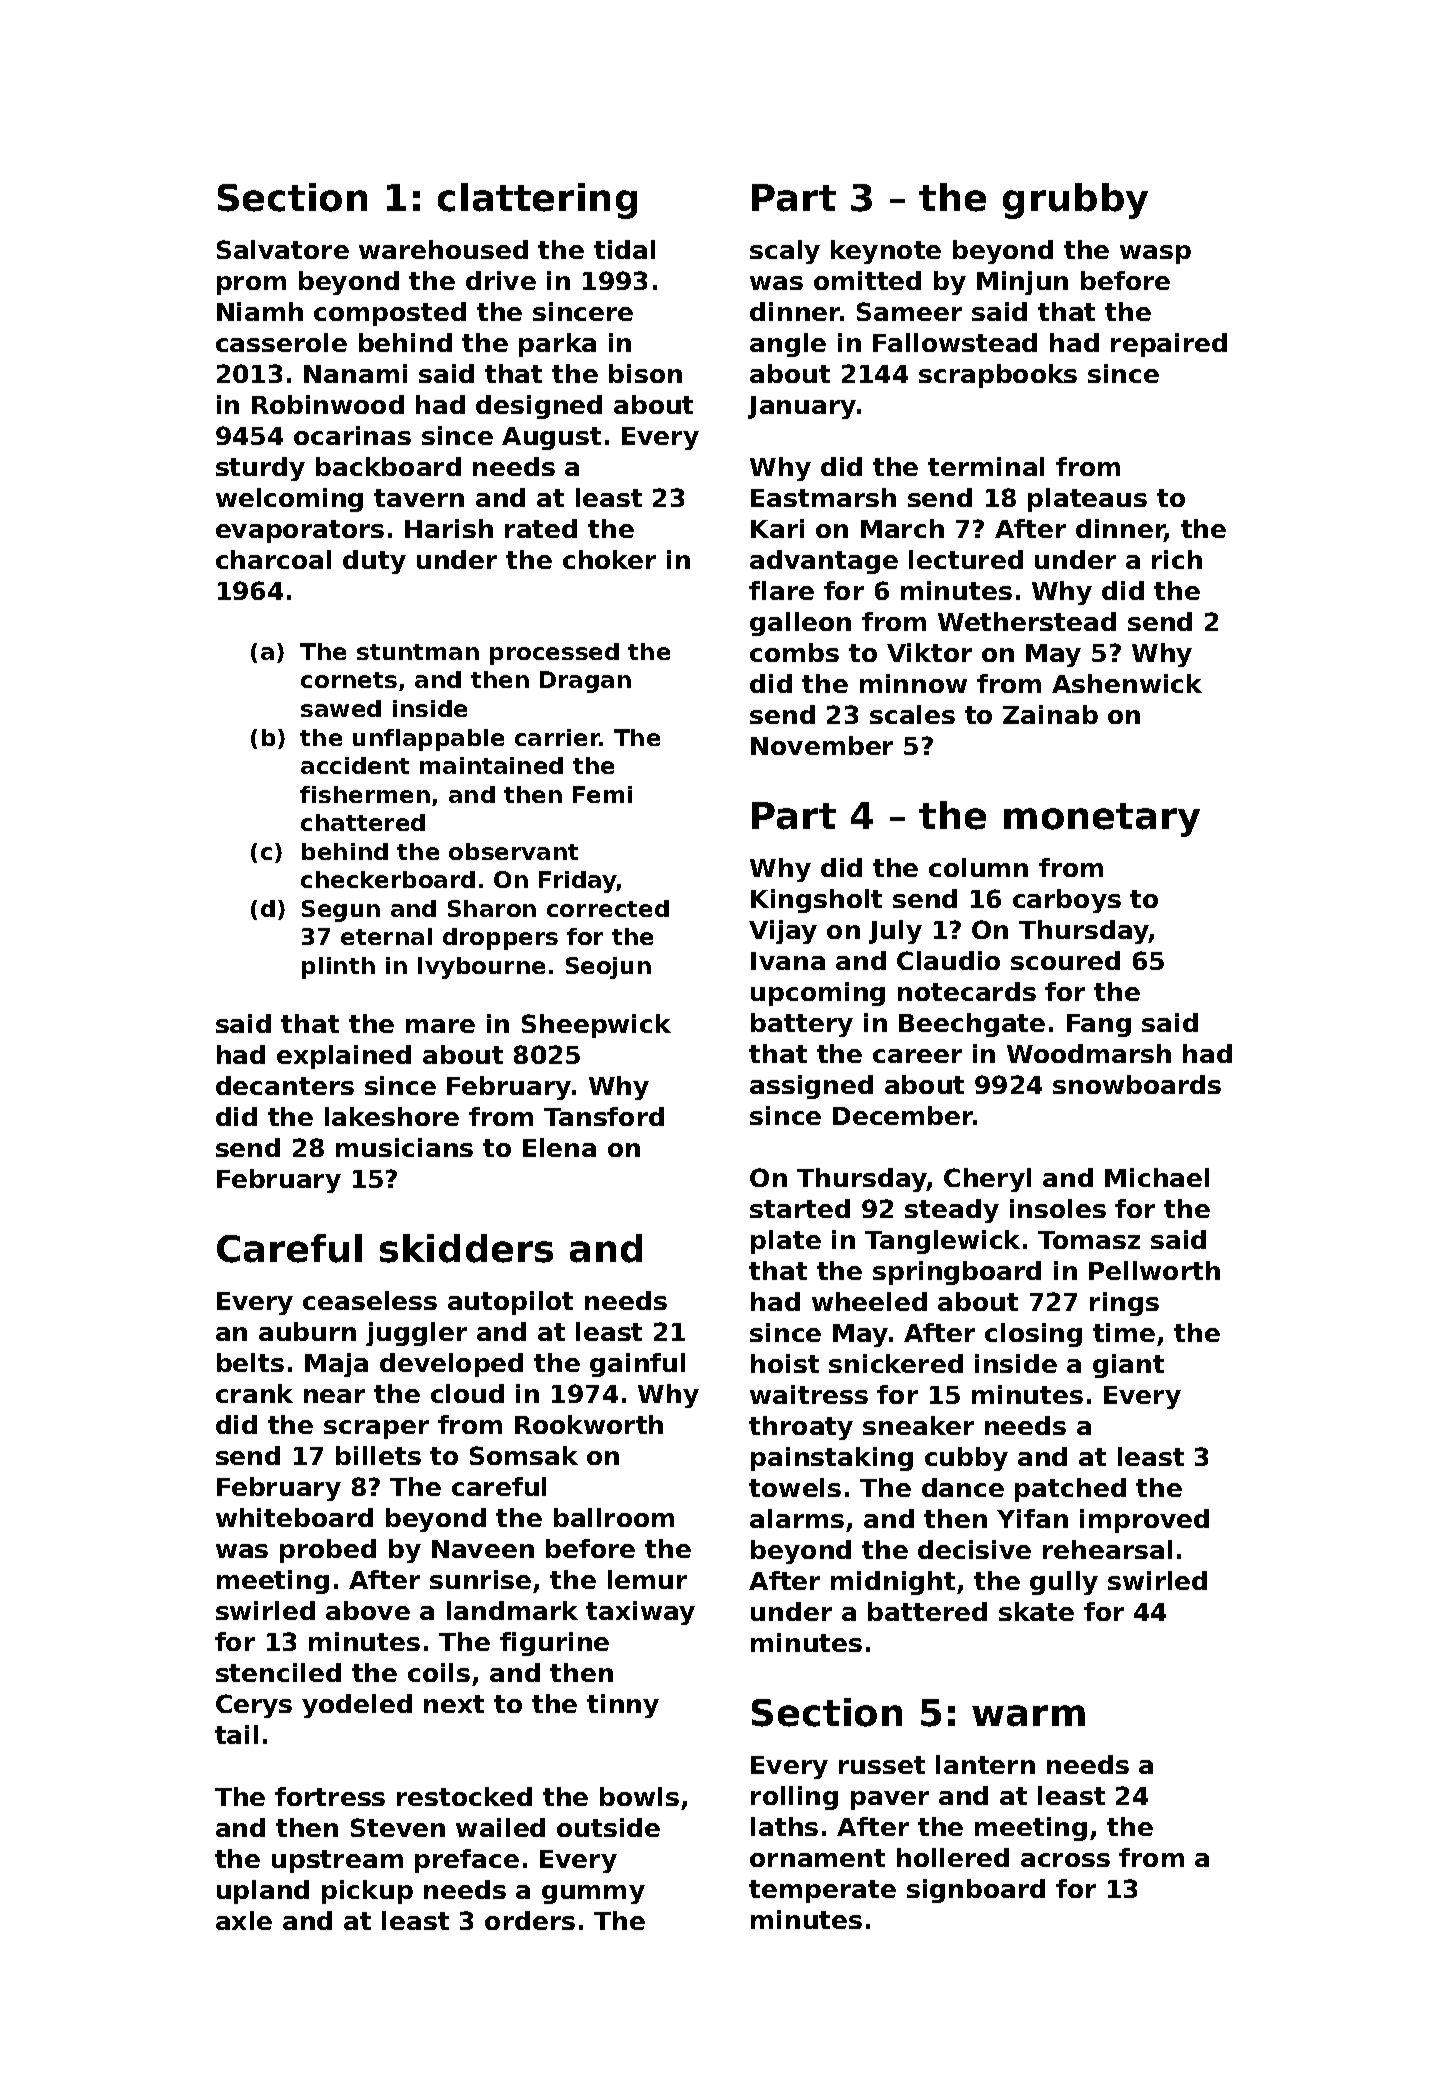  What do you see at coordinates (976, 1891) in the screenshot?
I see `signboard` at bounding box center [976, 1891].
